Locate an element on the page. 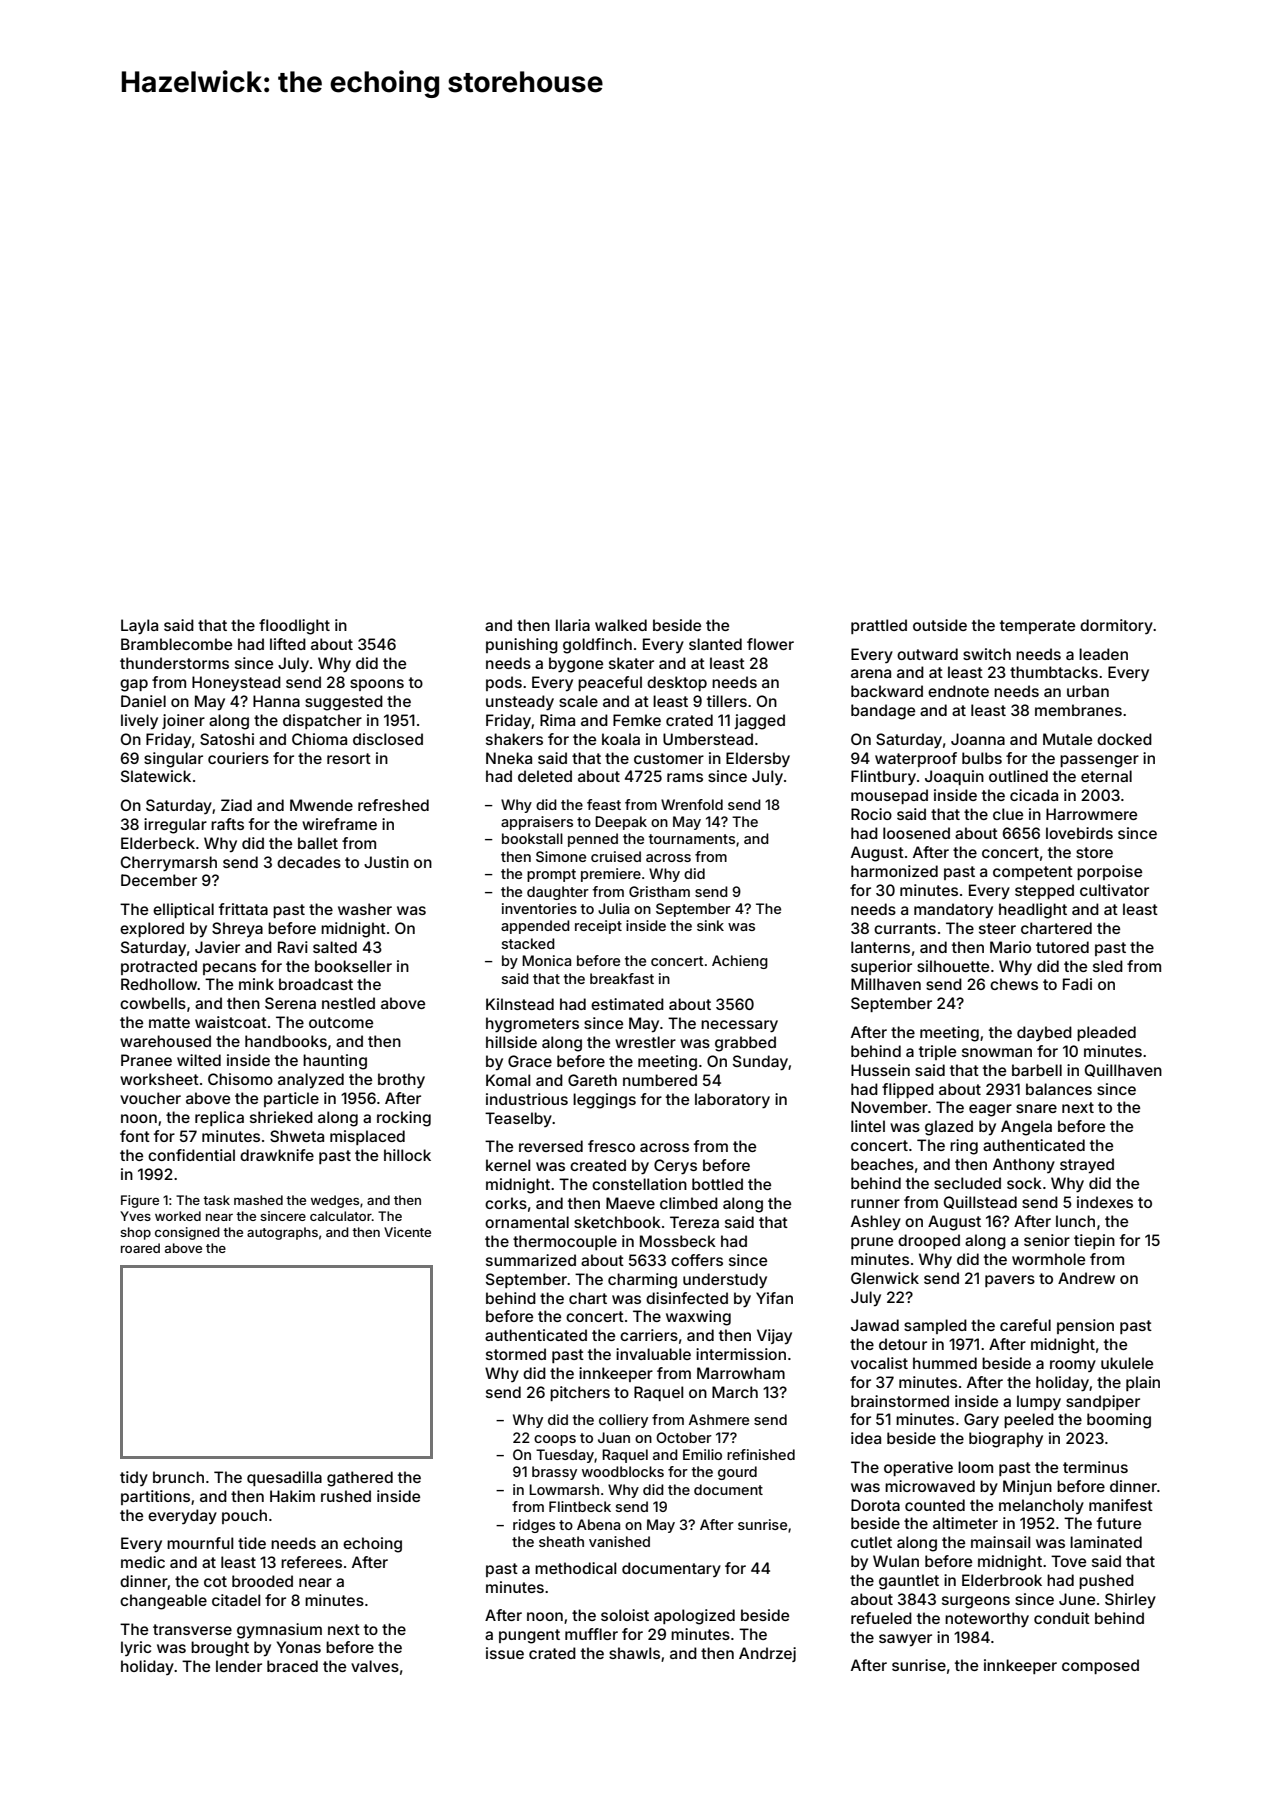 The image size is (1283, 1815). waxwing is located at coordinates (698, 1318).
